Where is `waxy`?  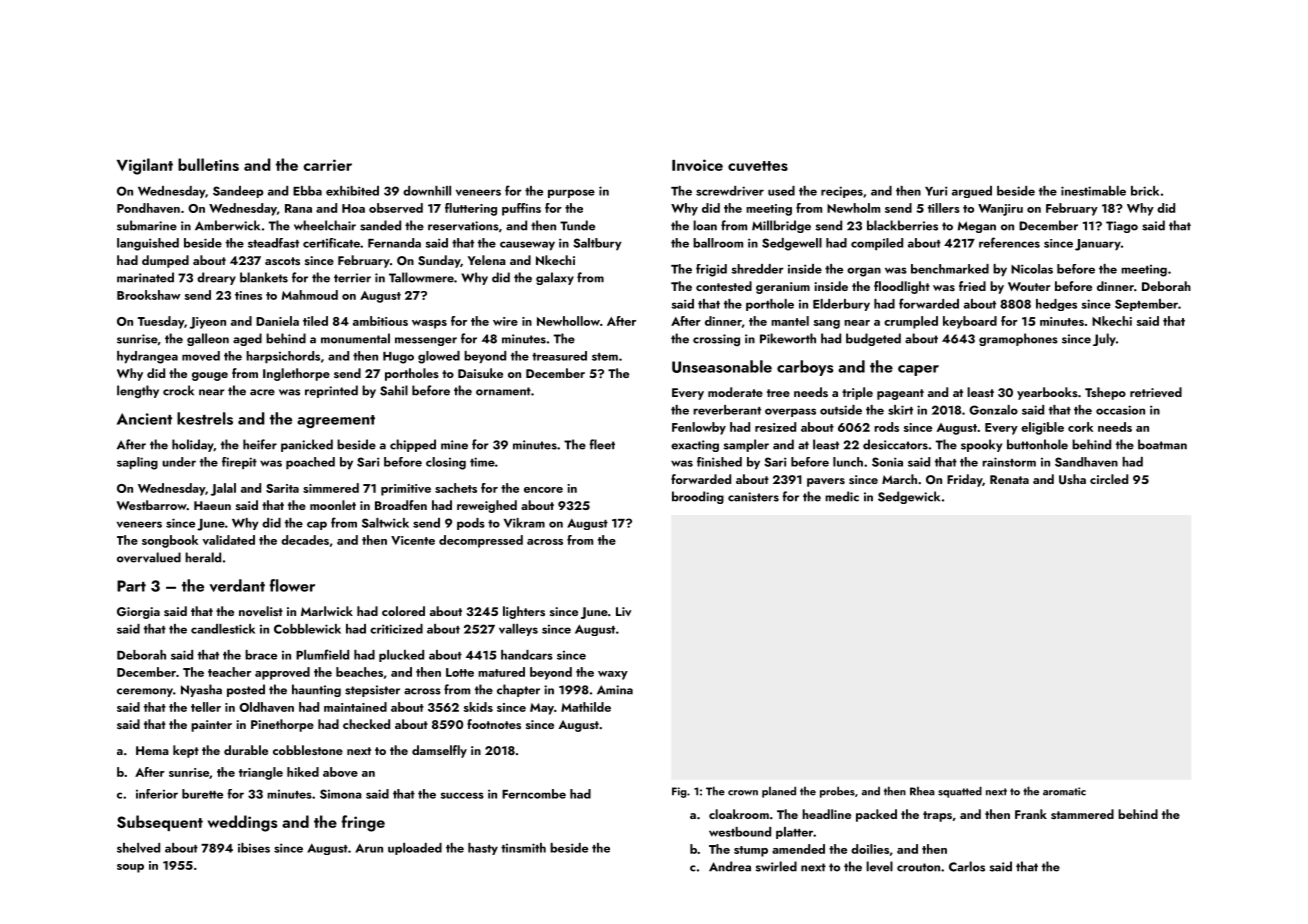 waxy is located at coordinates (613, 675).
